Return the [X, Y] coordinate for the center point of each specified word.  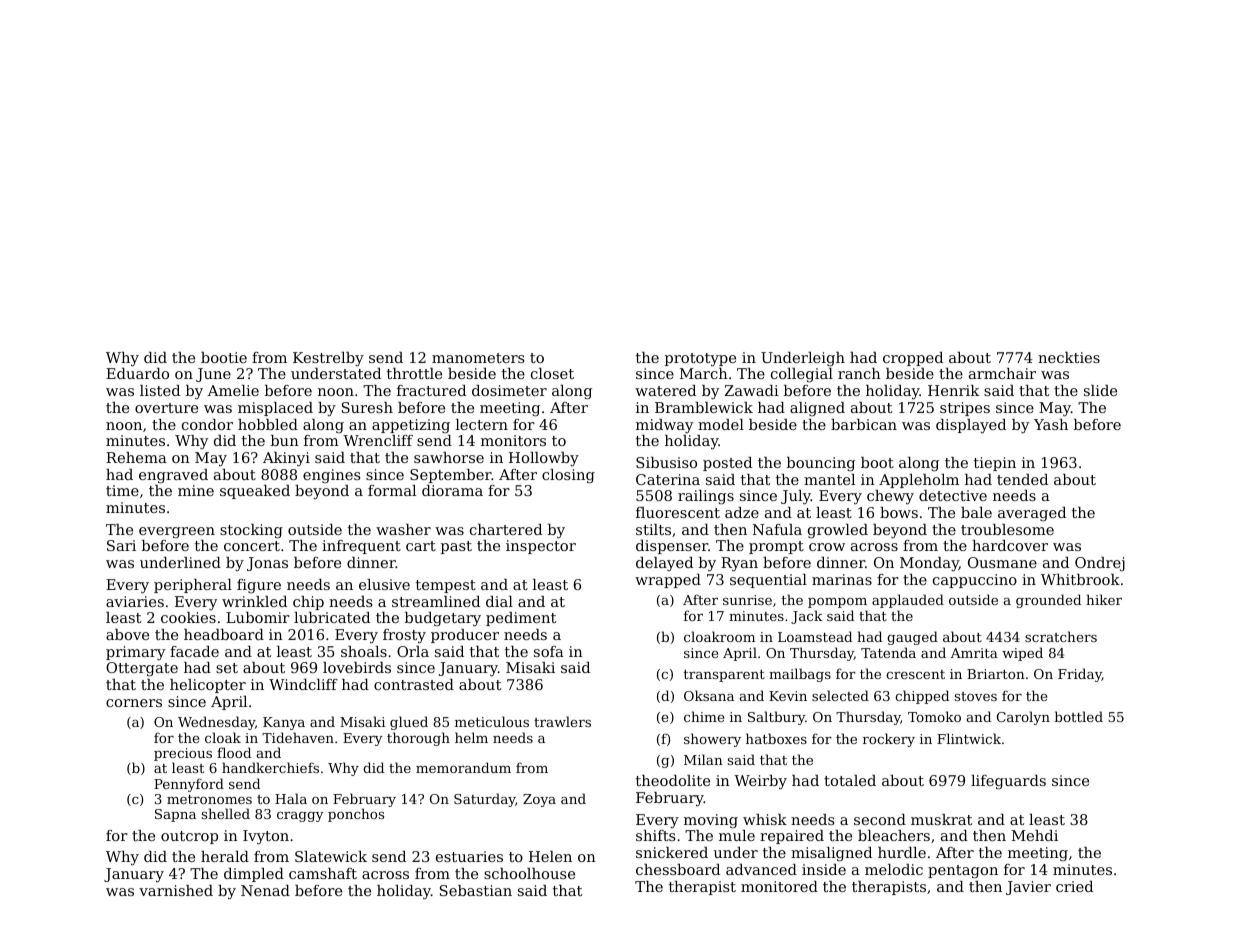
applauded [908, 601]
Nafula [777, 529]
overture [166, 408]
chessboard [678, 869]
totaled [850, 780]
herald [225, 856]
